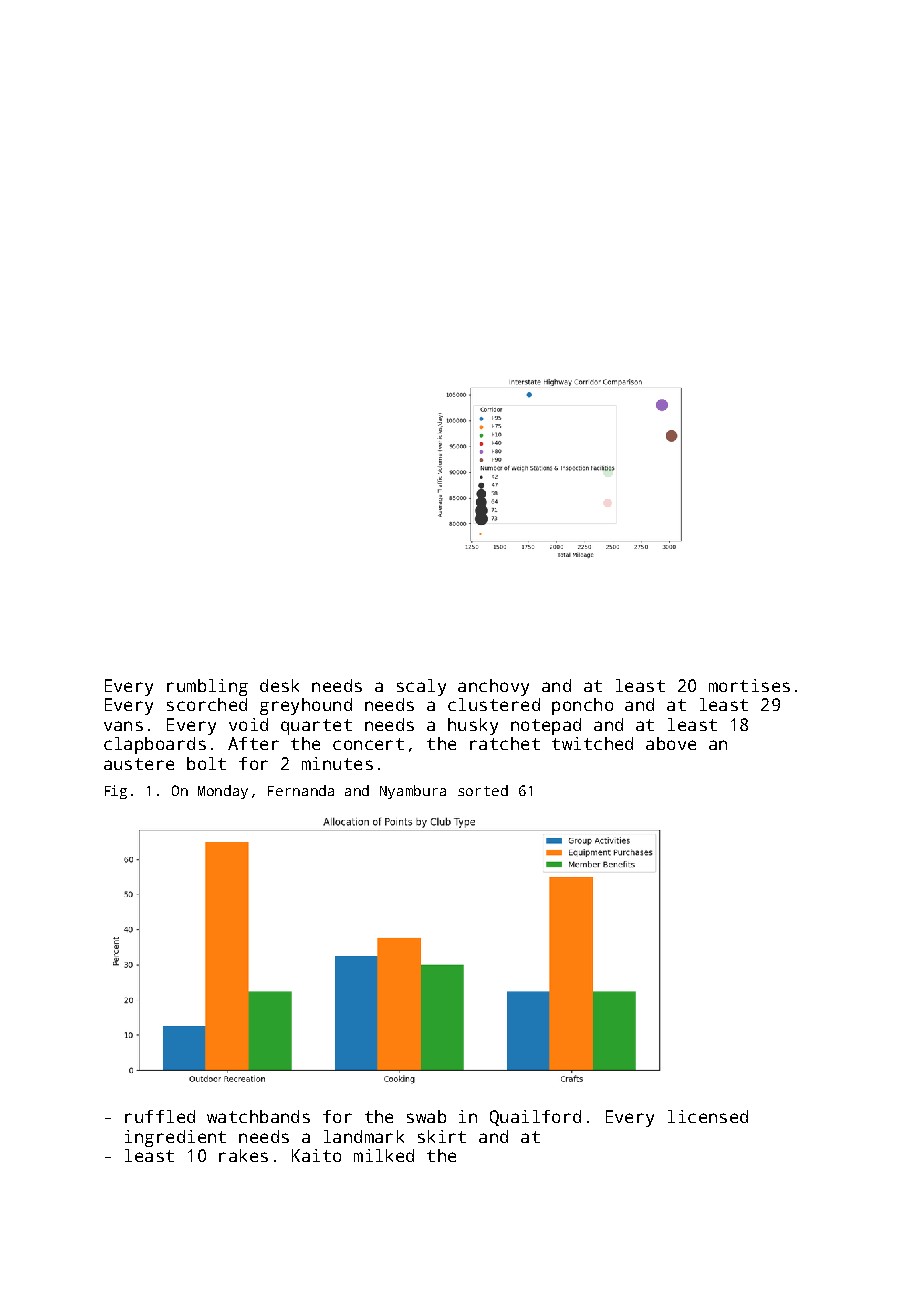  I want to click on rumbling, so click(207, 687).
